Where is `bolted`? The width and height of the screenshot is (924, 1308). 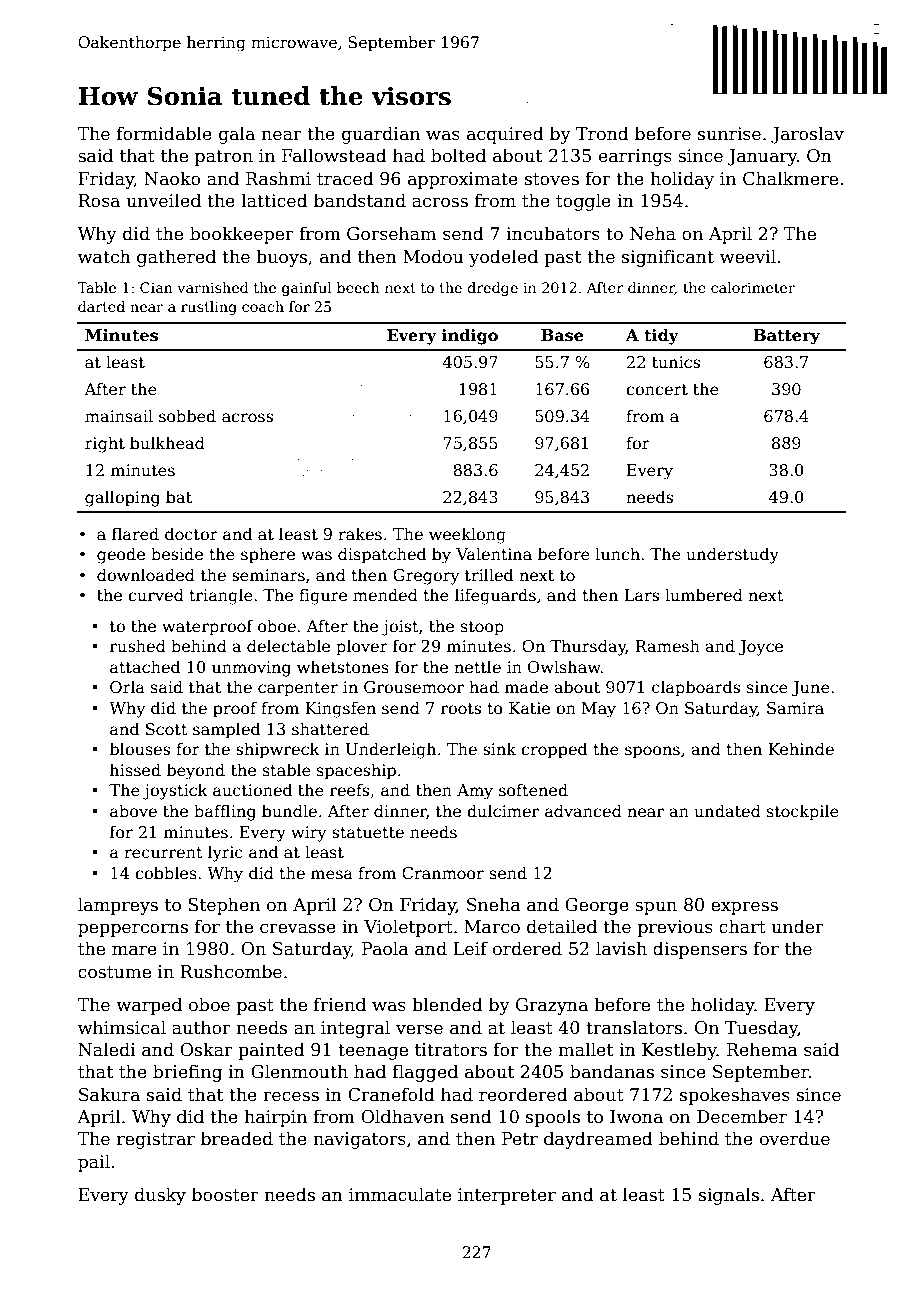 bolted is located at coordinates (458, 155).
